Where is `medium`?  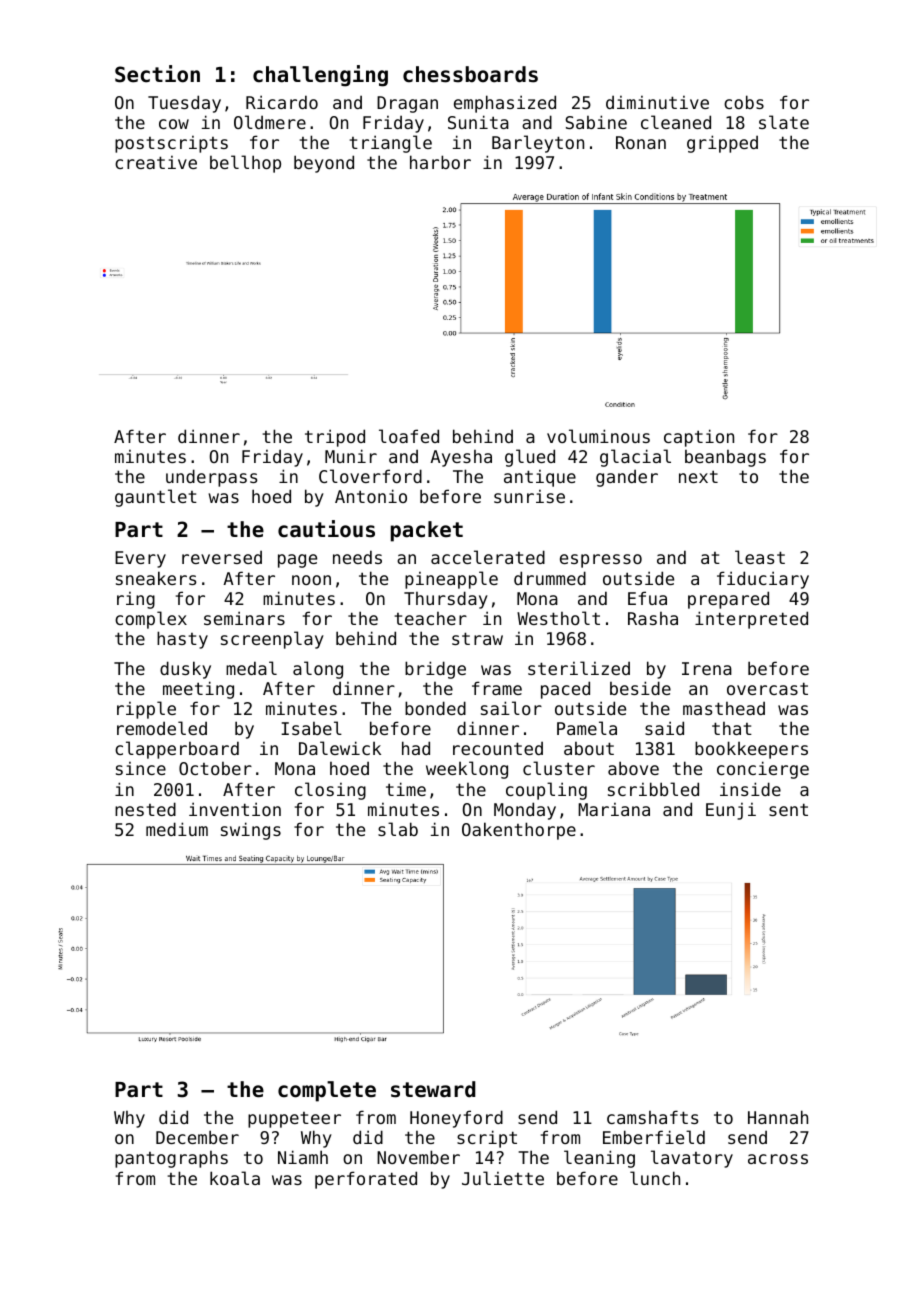 medium is located at coordinates (177, 829).
